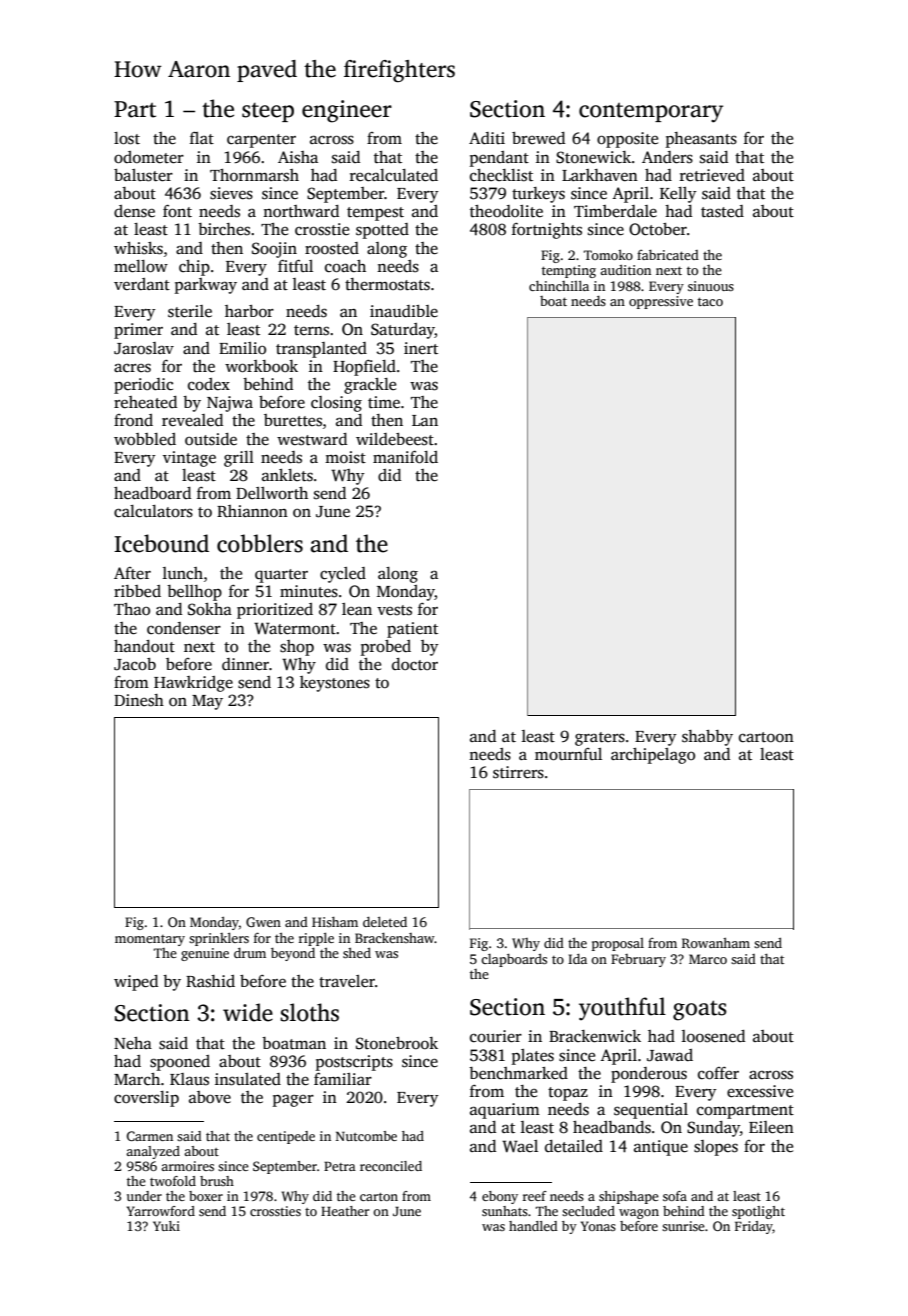 The image size is (908, 1316). Describe the element at coordinates (708, 959) in the page. I see `Marco` at that location.
